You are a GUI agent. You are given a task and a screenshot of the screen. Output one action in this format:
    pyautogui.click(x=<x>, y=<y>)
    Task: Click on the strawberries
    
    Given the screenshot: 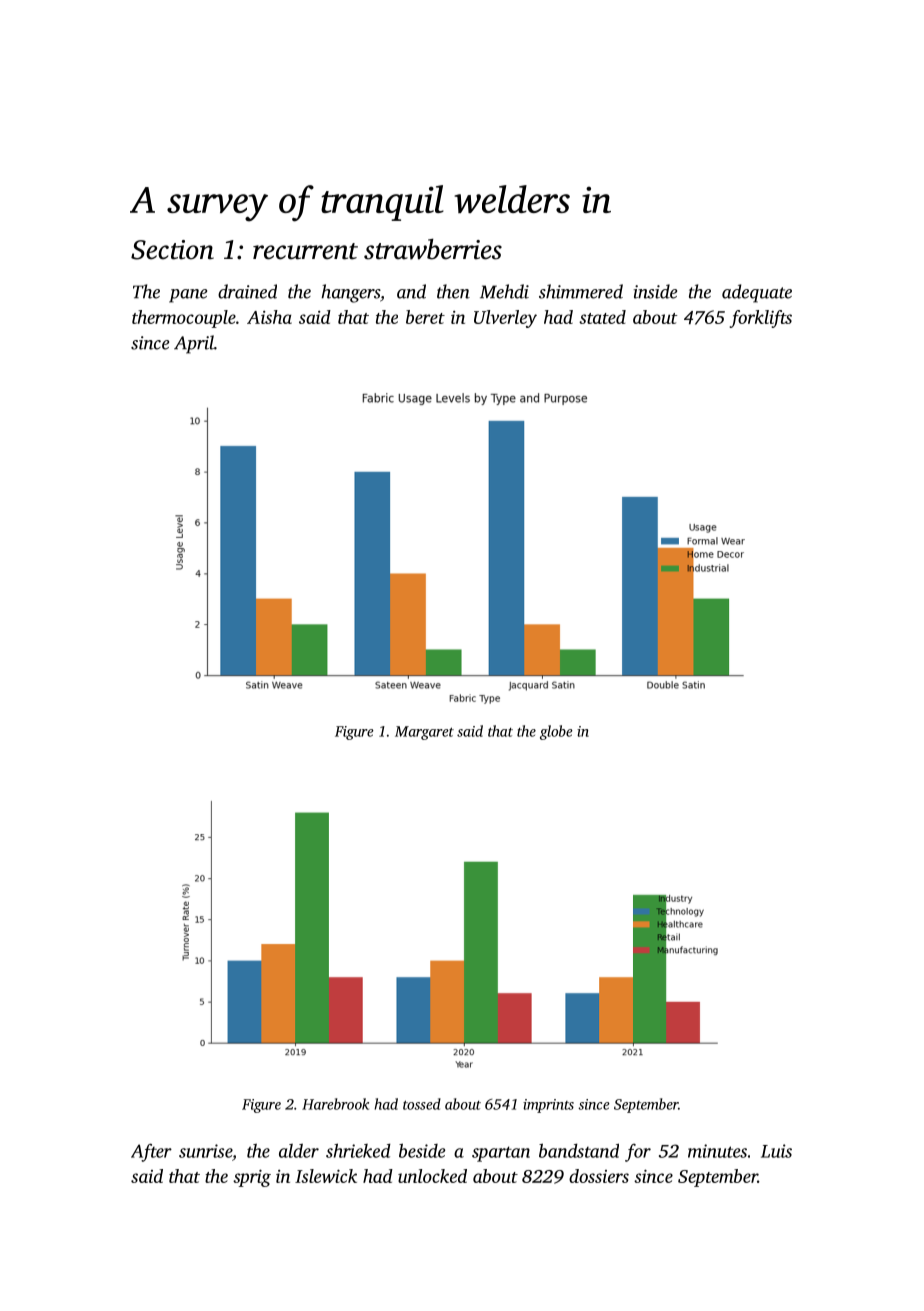 What is the action you would take?
    pyautogui.click(x=433, y=249)
